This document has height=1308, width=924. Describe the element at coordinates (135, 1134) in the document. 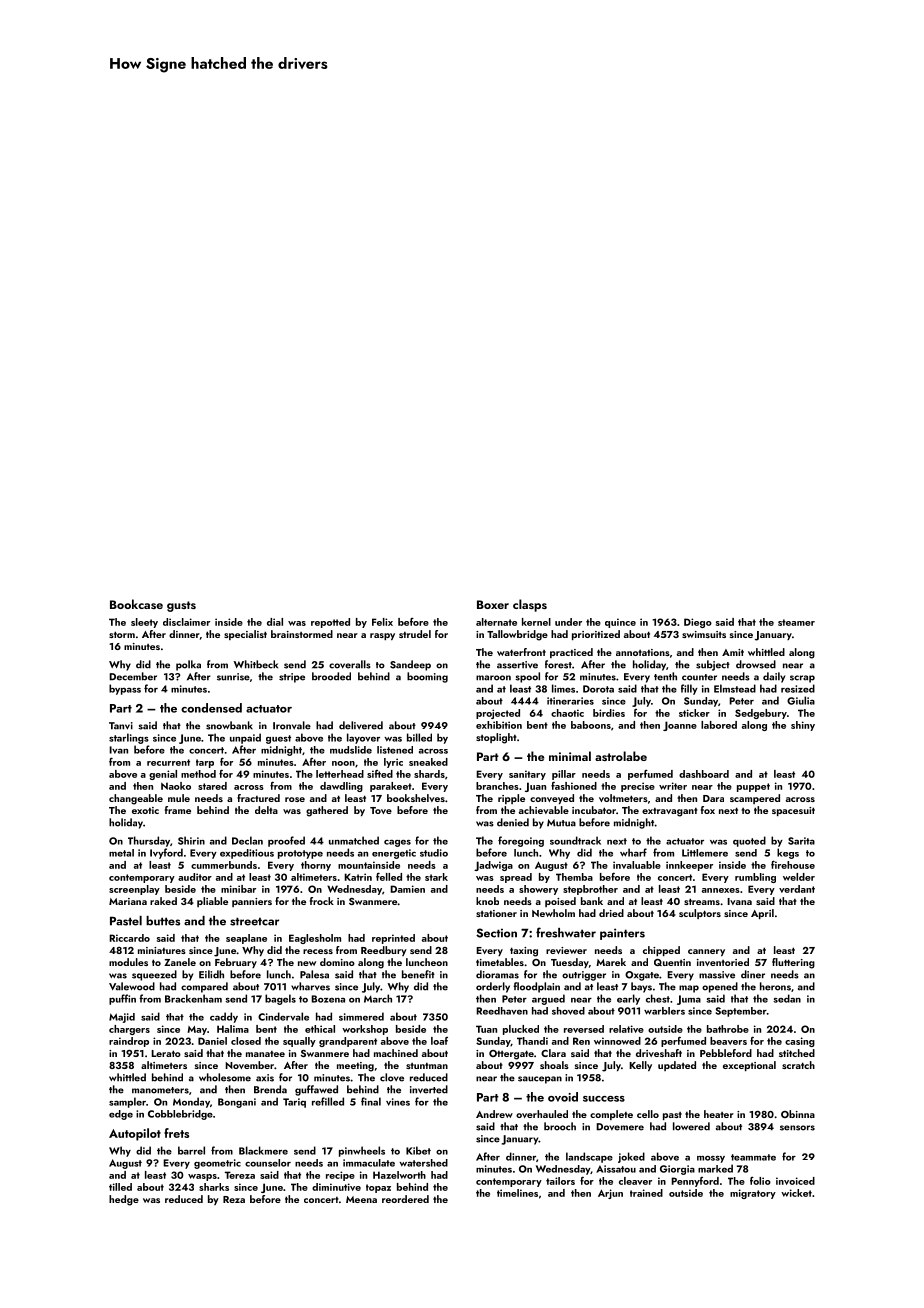

I see `Autopilot` at that location.
